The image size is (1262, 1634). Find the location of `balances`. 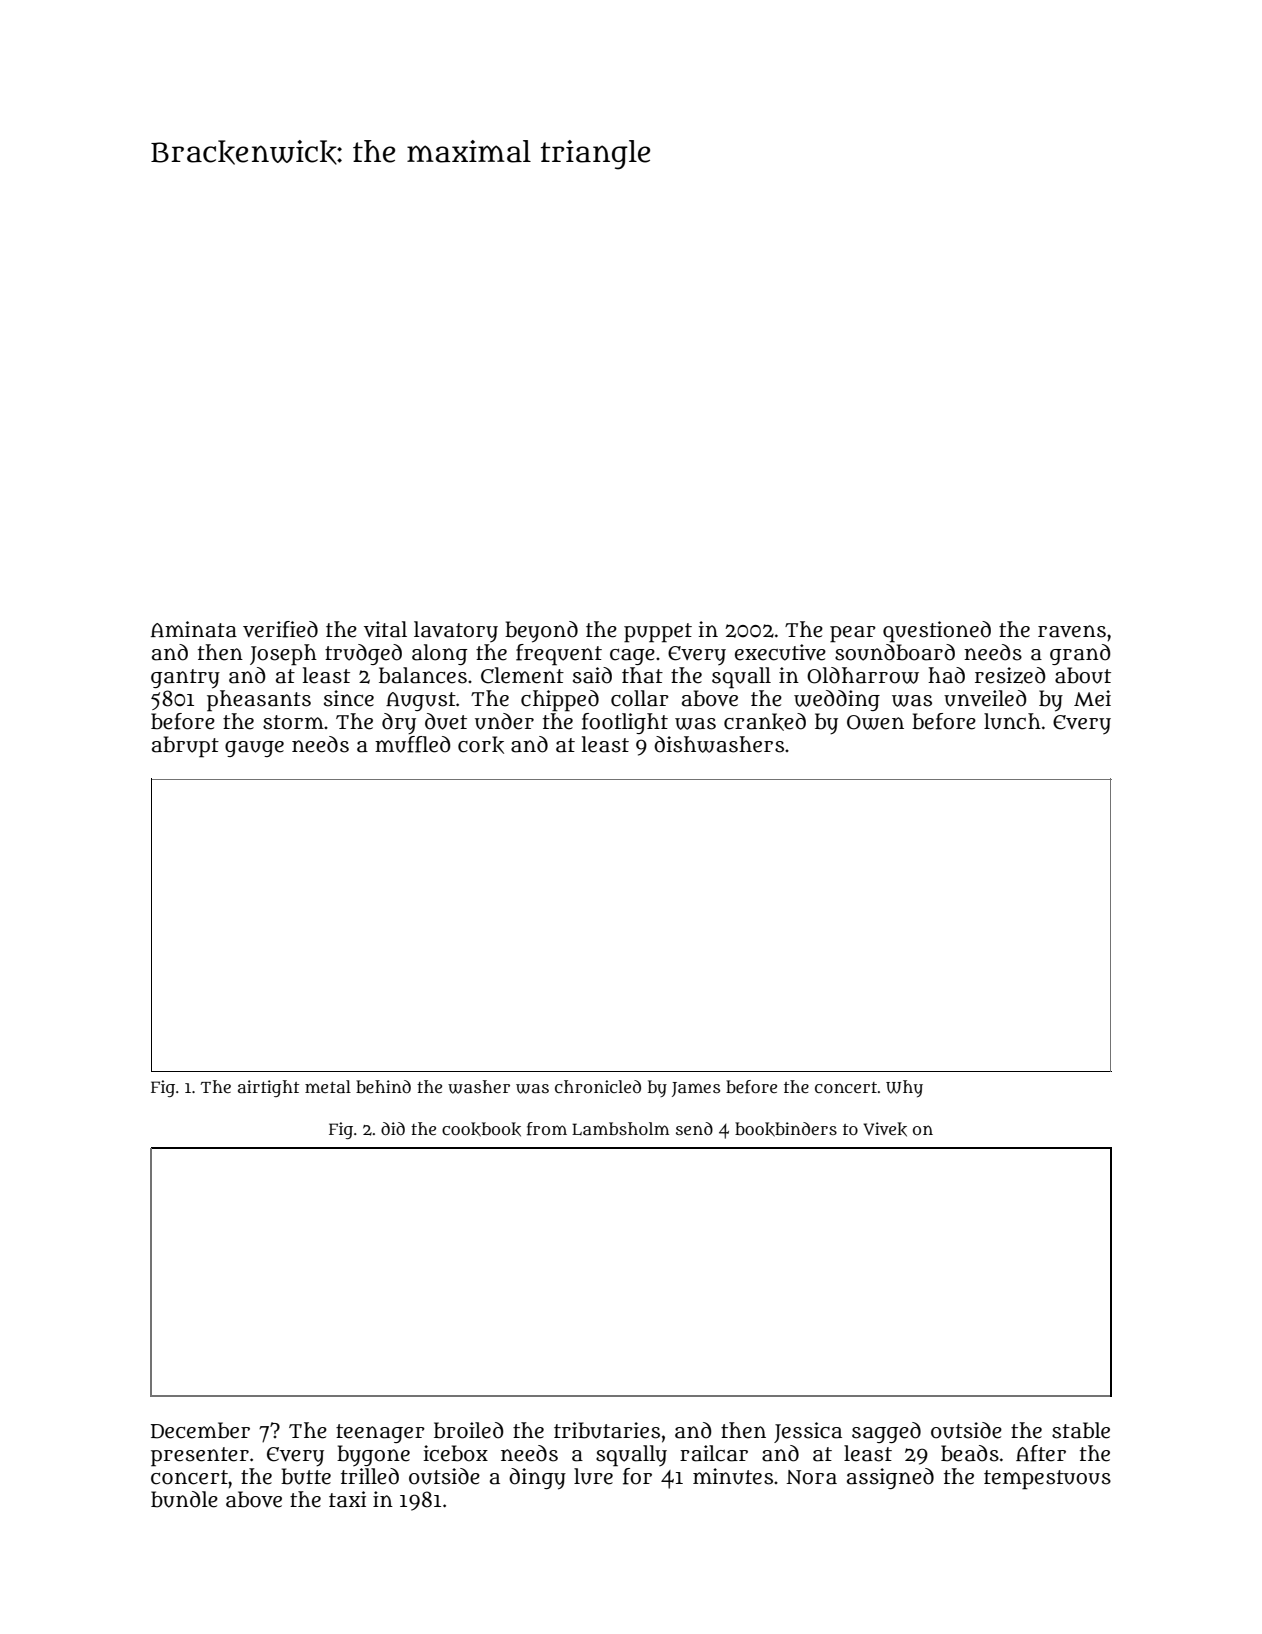

balances is located at coordinates (423, 675).
